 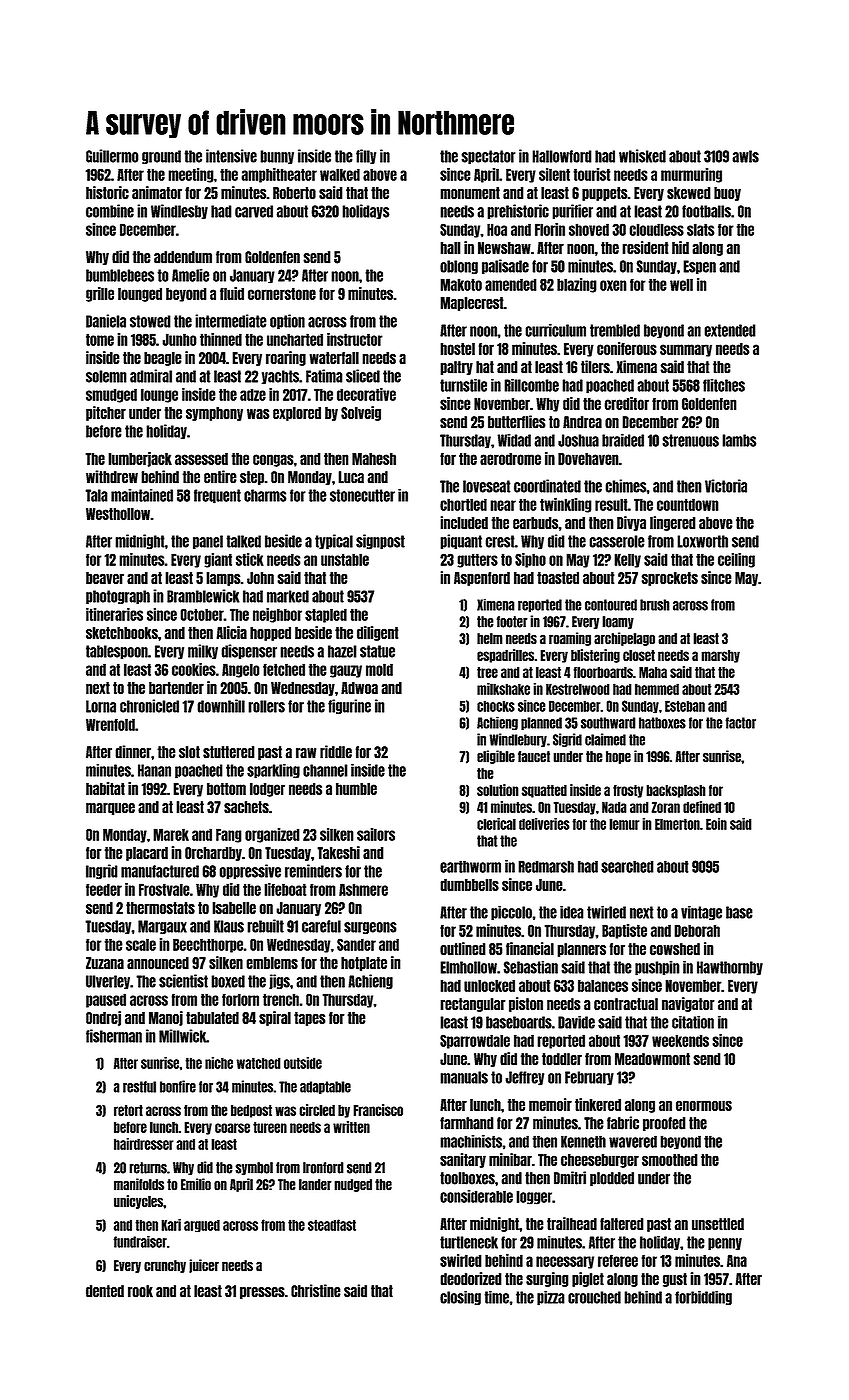 I want to click on feeder, so click(x=104, y=889).
